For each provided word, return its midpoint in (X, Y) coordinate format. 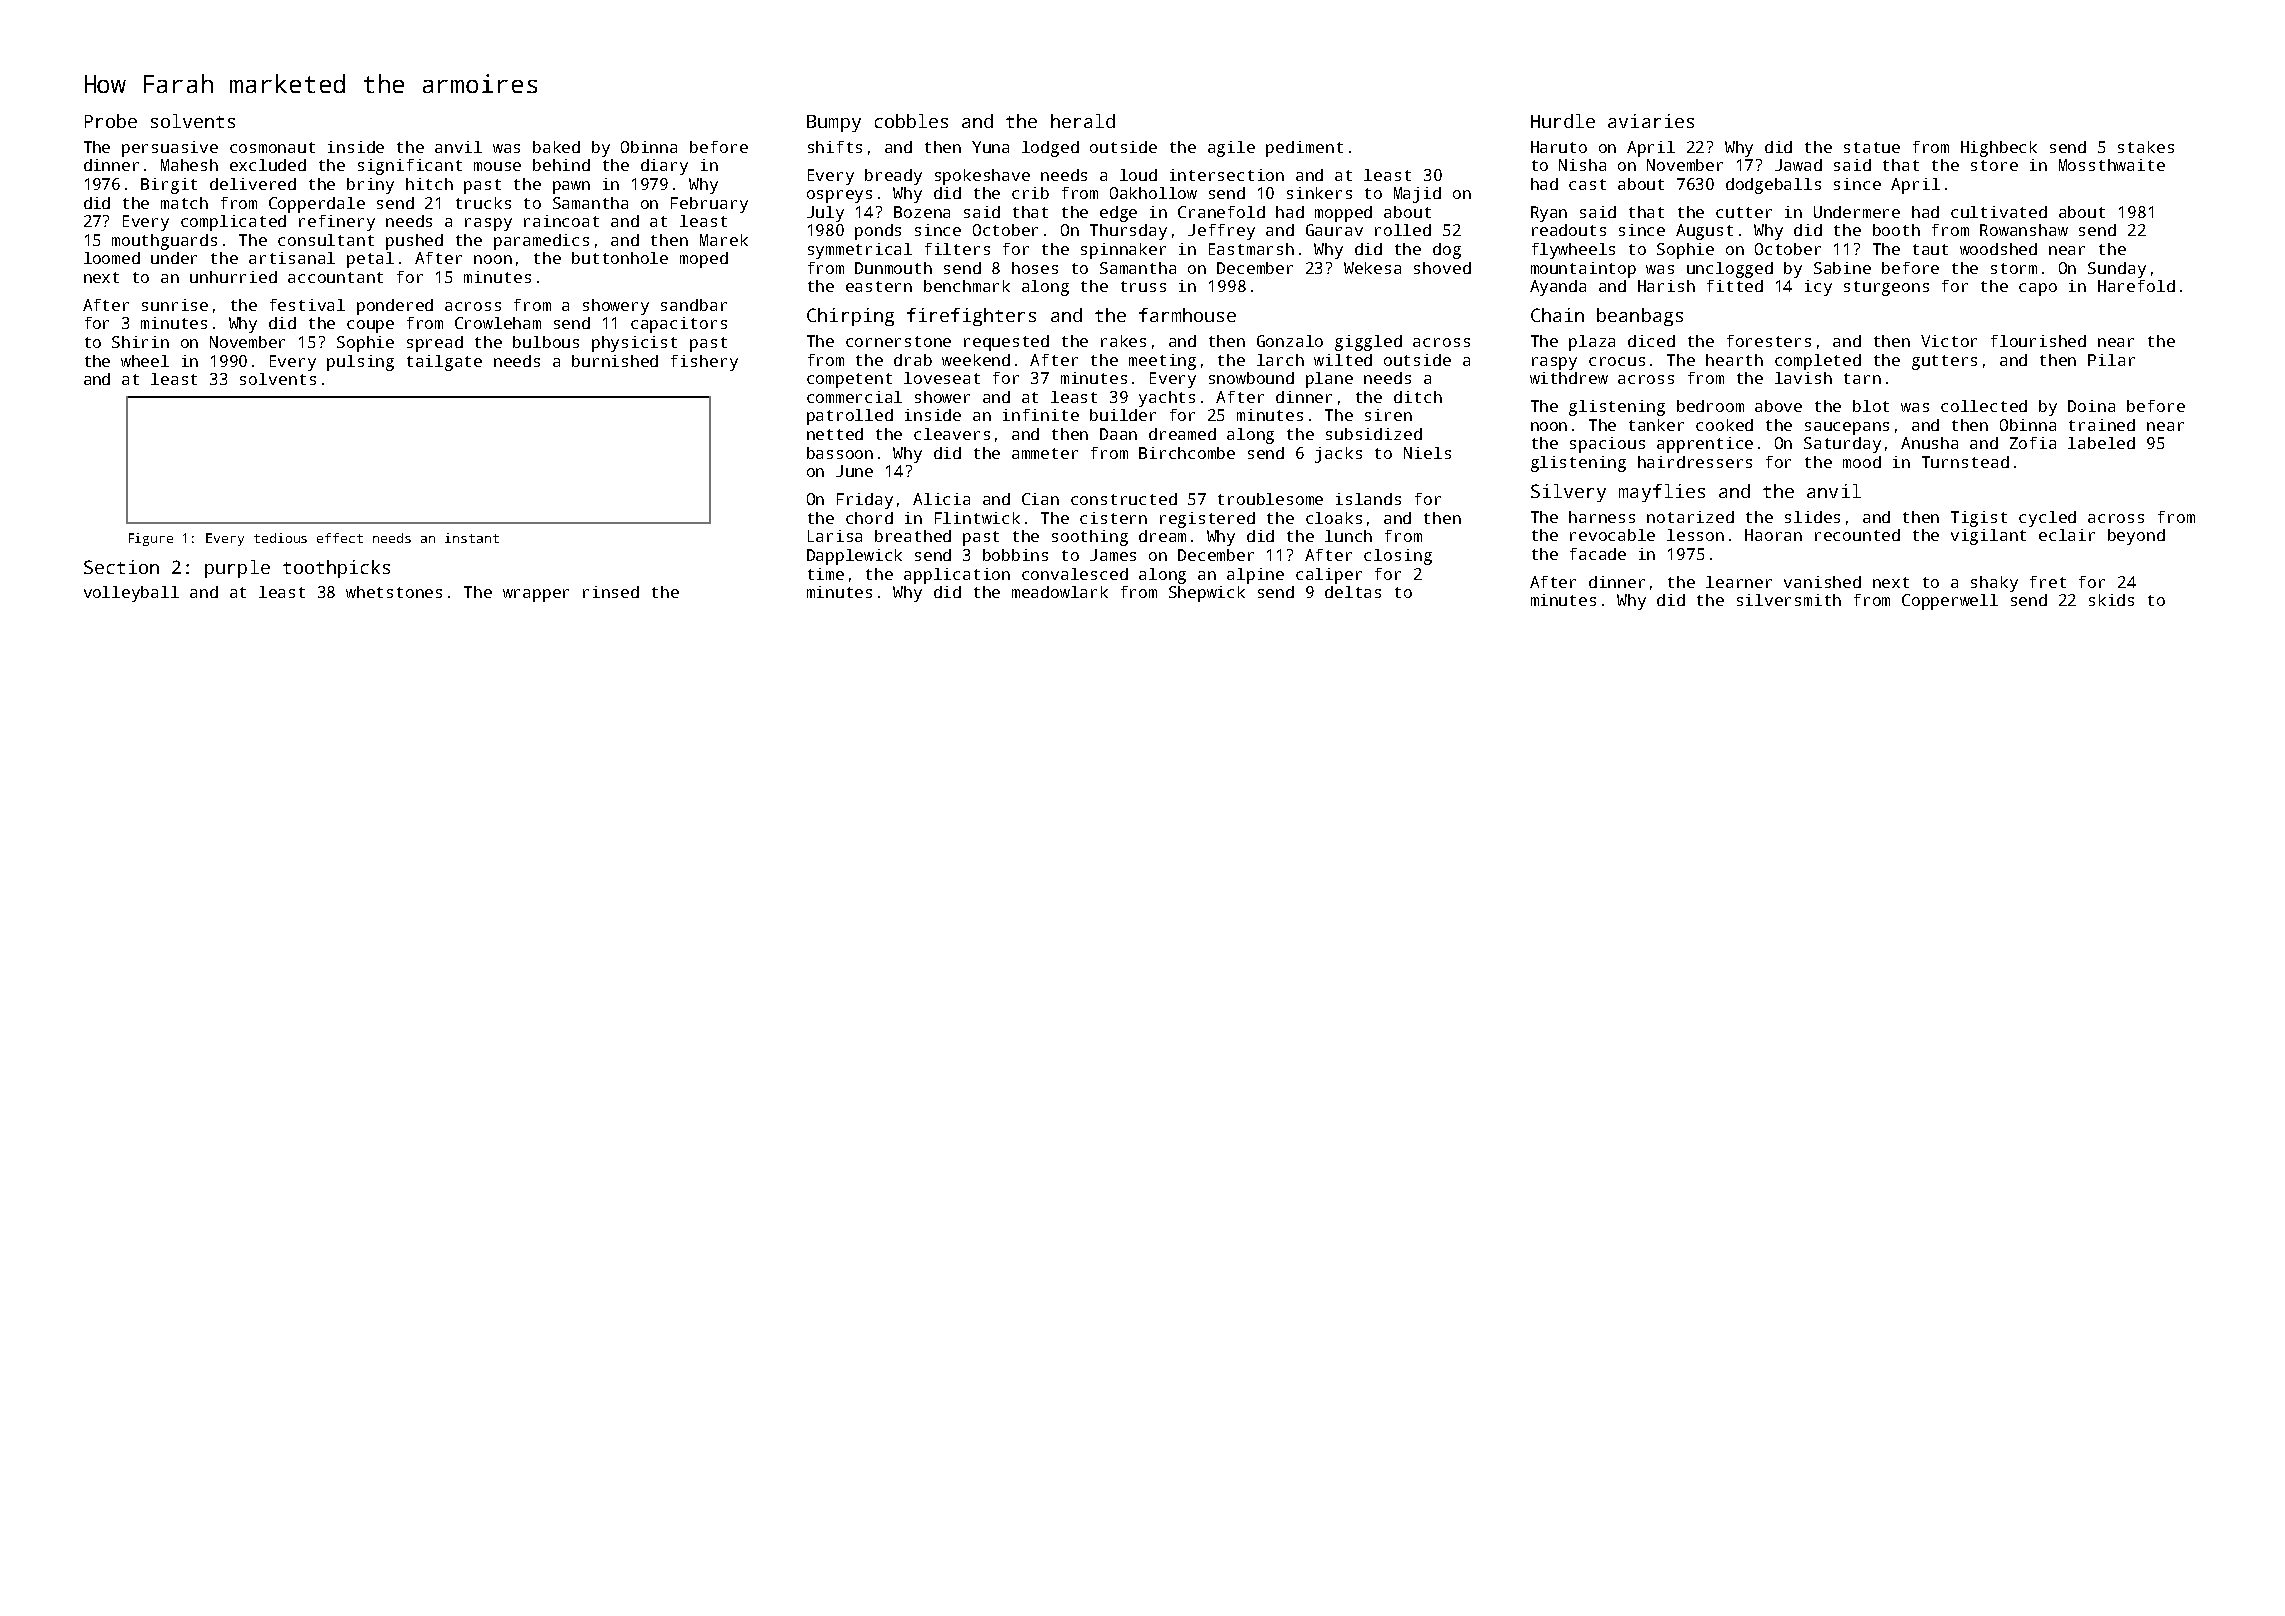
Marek (724, 240)
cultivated (1999, 212)
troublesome (1270, 499)
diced (1651, 341)
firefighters (971, 317)
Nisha (1582, 165)
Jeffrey (1221, 232)
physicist (634, 344)
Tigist (1979, 519)
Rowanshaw (2024, 230)
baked (556, 147)
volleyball (131, 594)
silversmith (1789, 600)
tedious (280, 538)
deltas (1353, 592)
